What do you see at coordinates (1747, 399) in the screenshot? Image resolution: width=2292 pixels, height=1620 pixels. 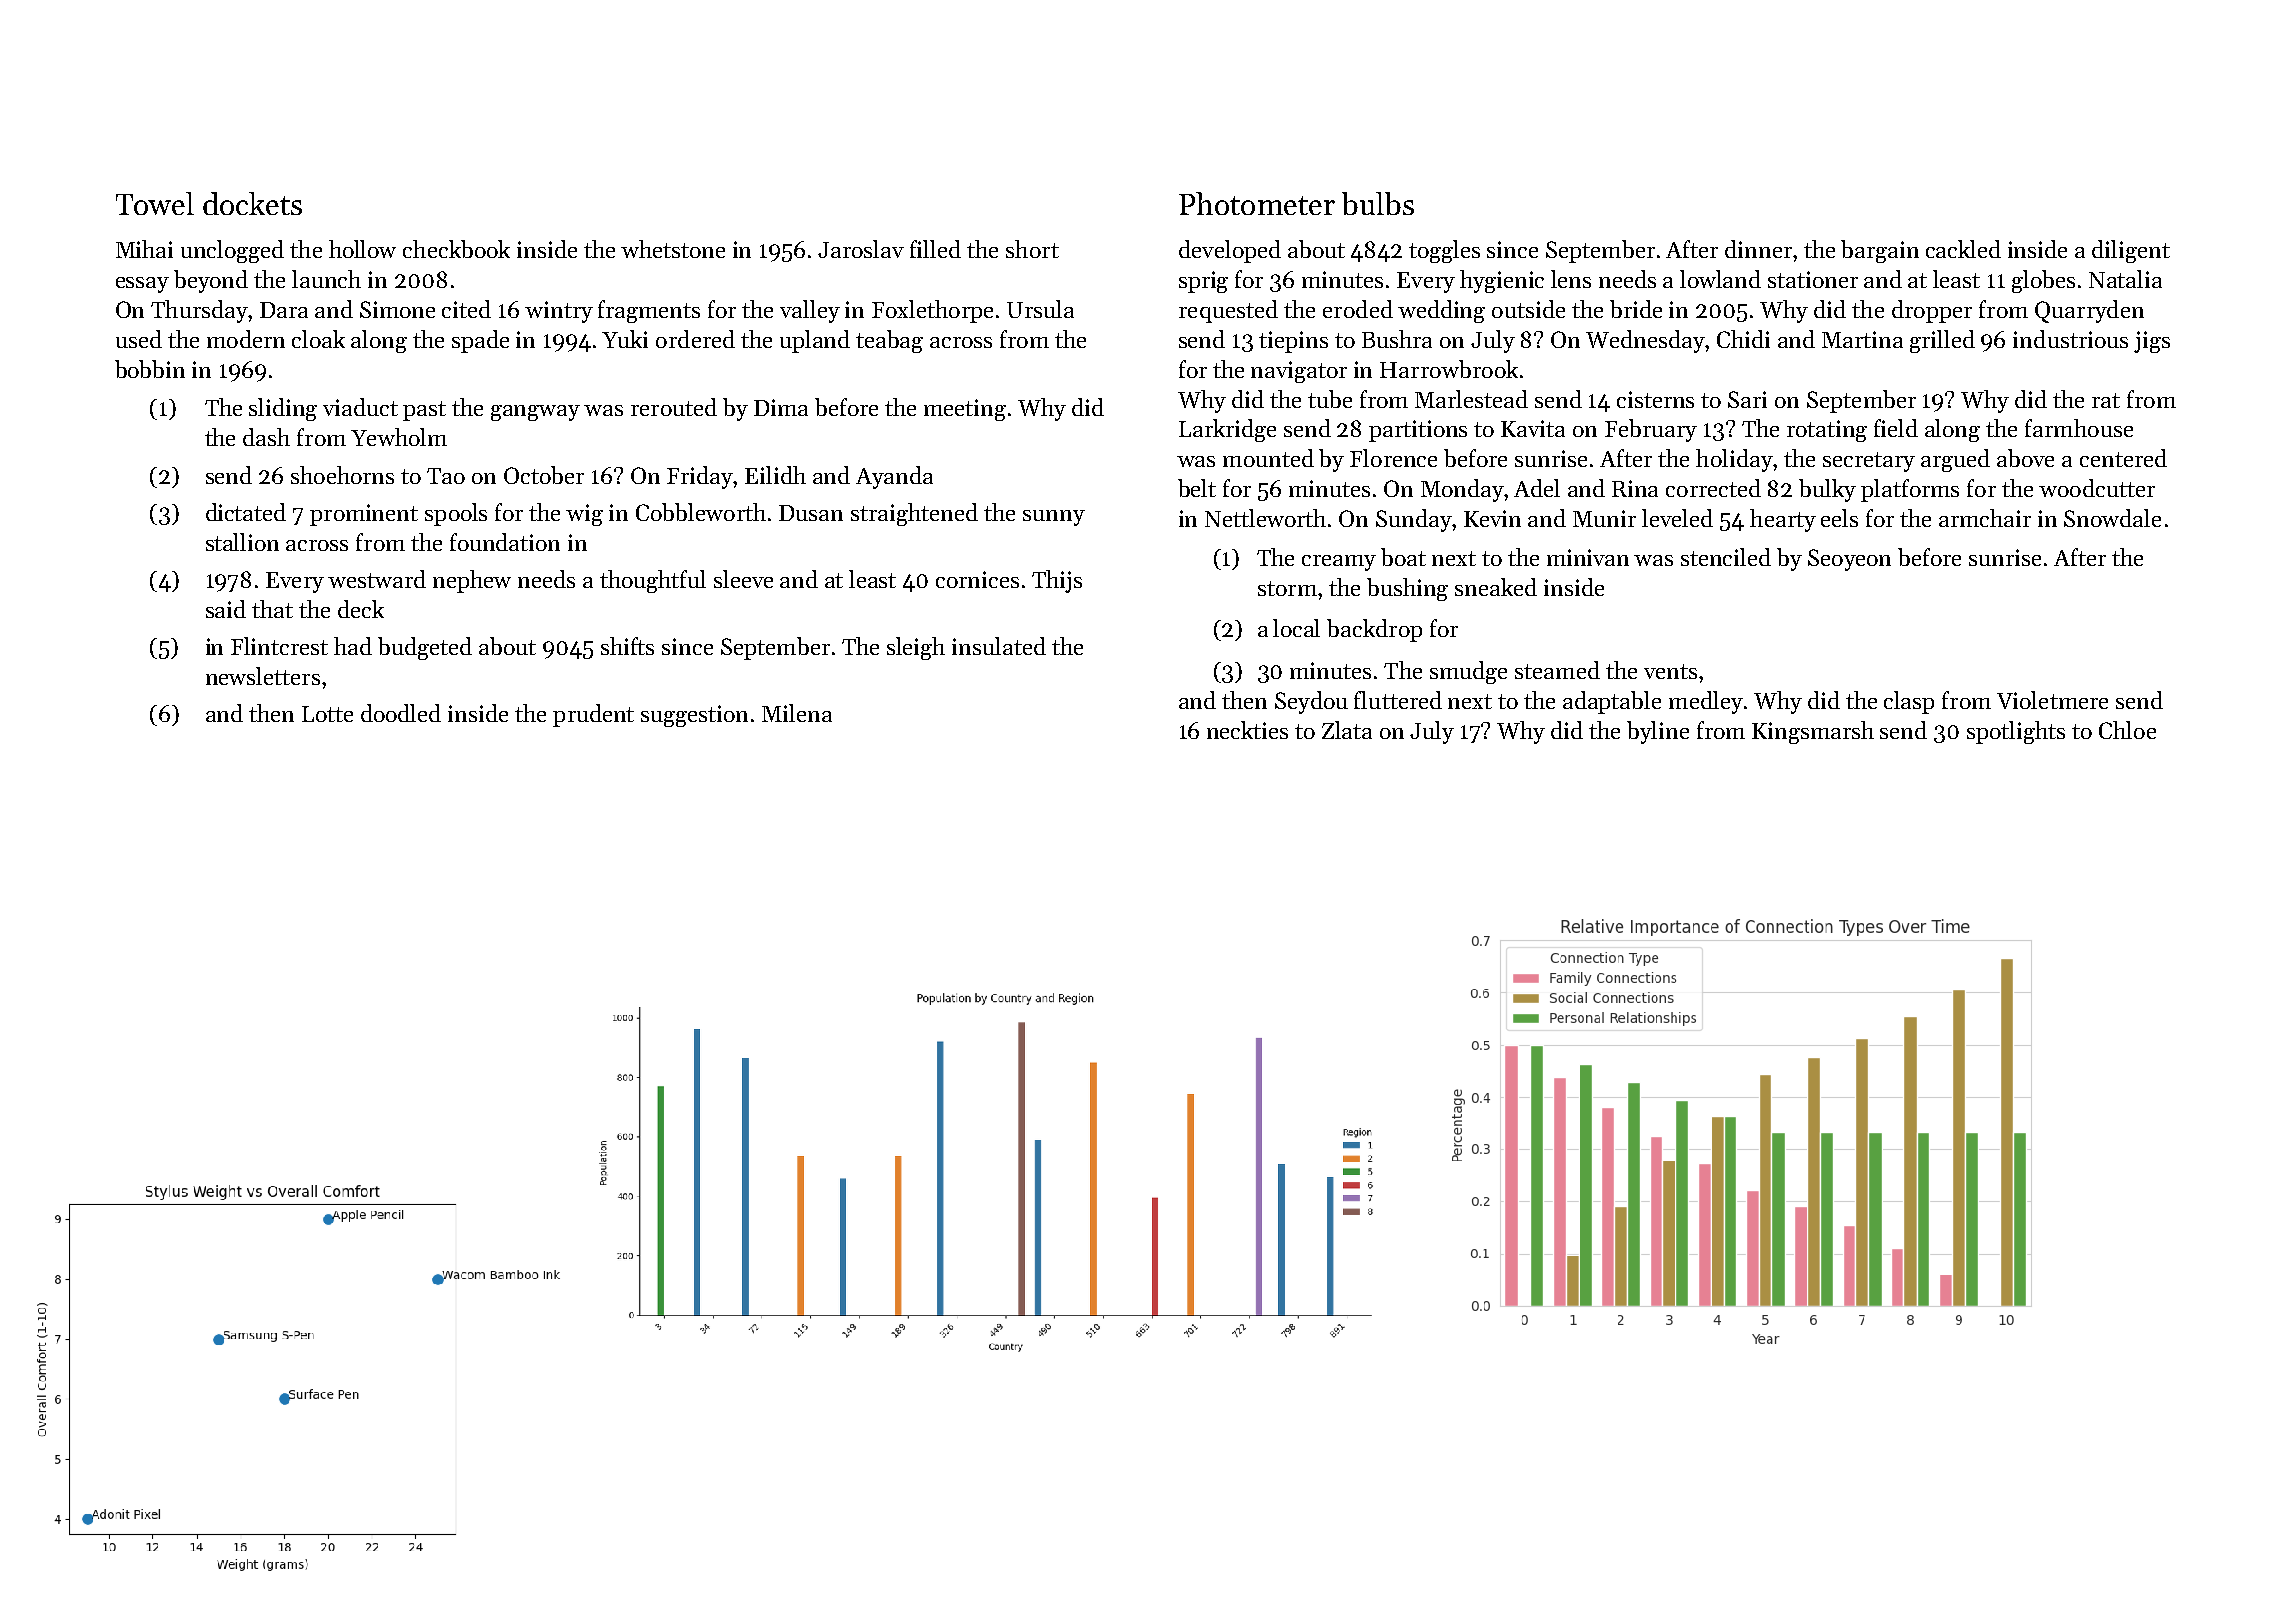 I see `Sari` at bounding box center [1747, 399].
